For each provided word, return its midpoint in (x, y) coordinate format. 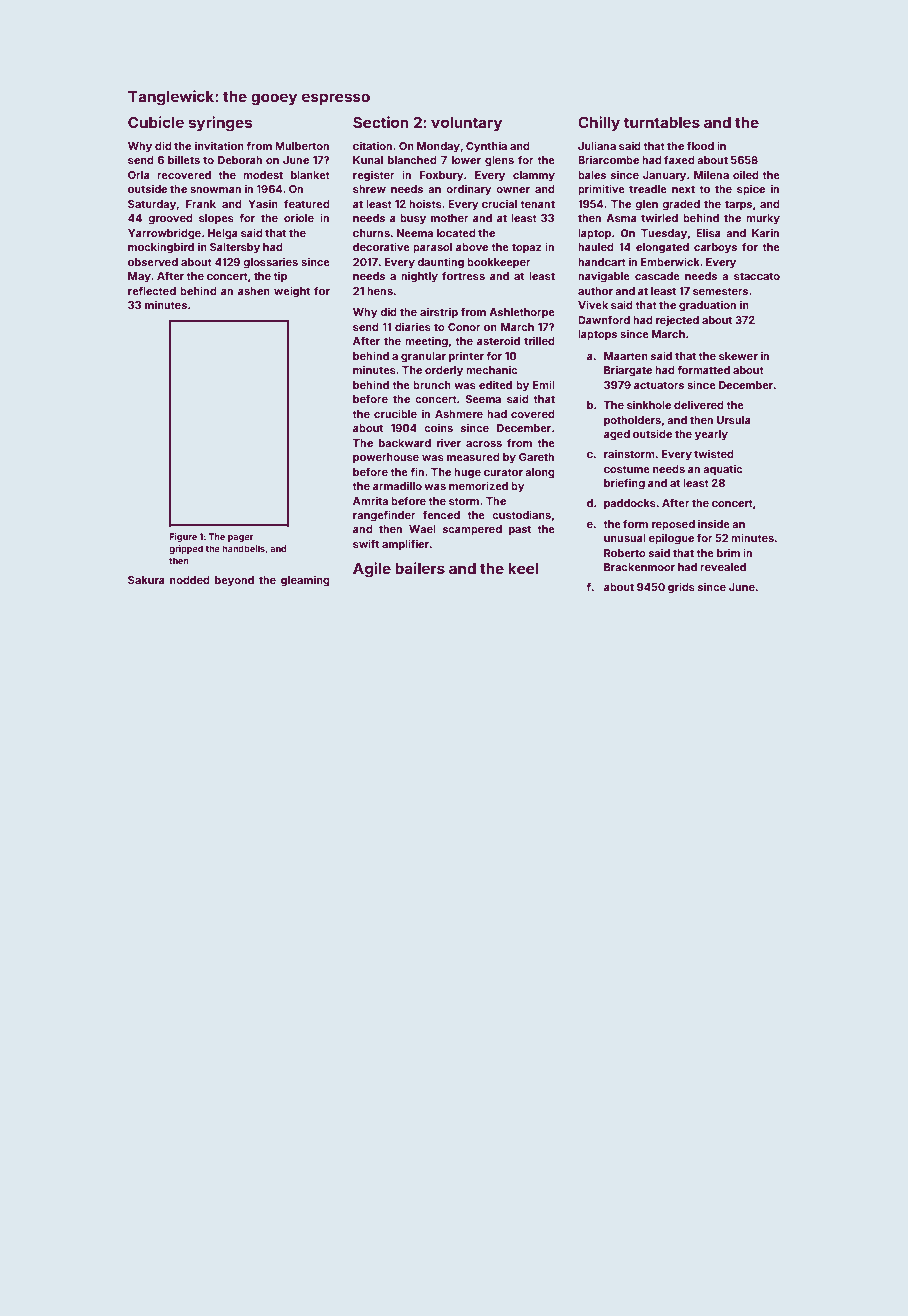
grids (681, 588)
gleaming (305, 581)
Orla (139, 175)
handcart (602, 262)
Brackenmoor (639, 567)
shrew (369, 189)
